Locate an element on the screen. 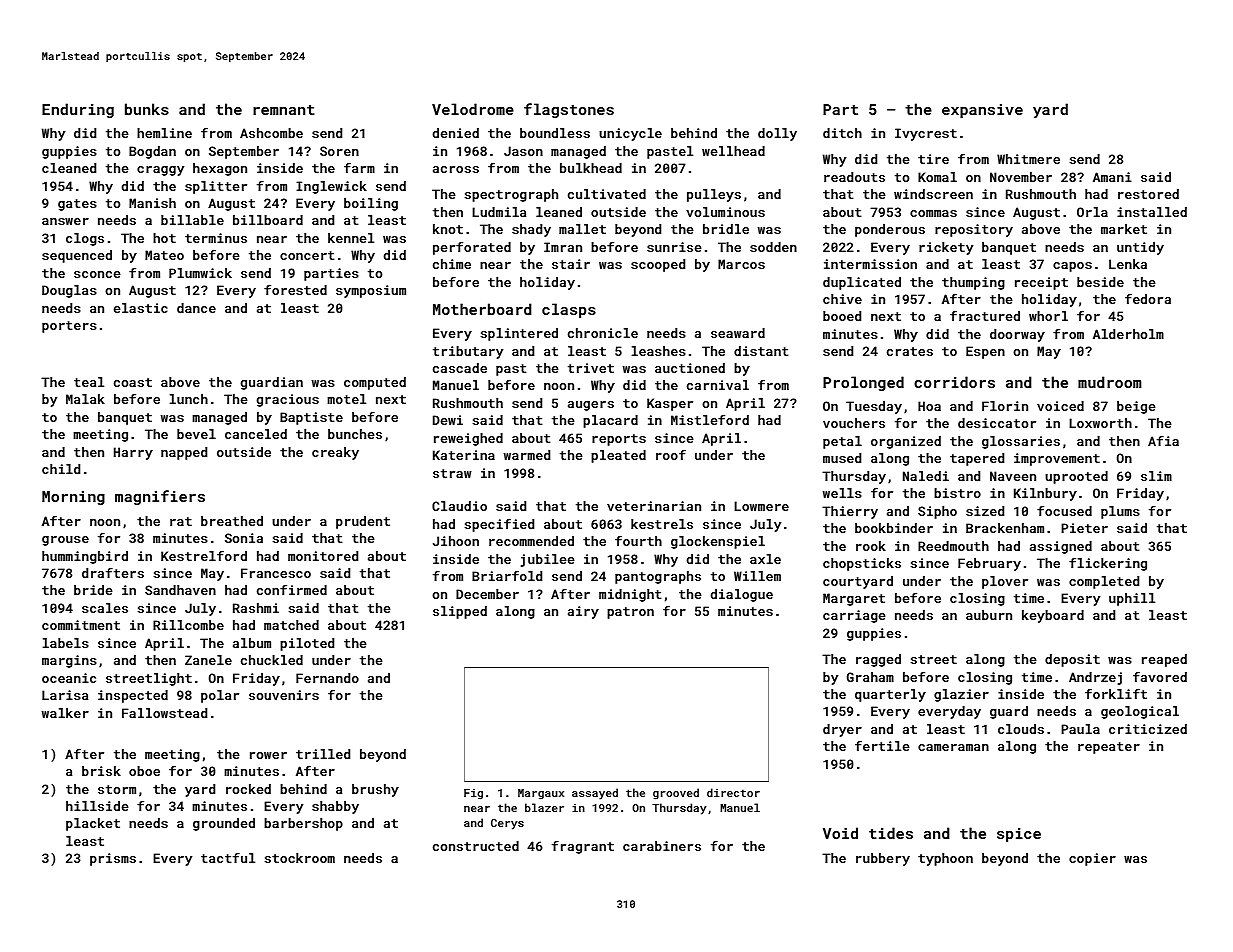 The height and width of the screenshot is (952, 1233). Kilnbury is located at coordinates (1045, 494).
